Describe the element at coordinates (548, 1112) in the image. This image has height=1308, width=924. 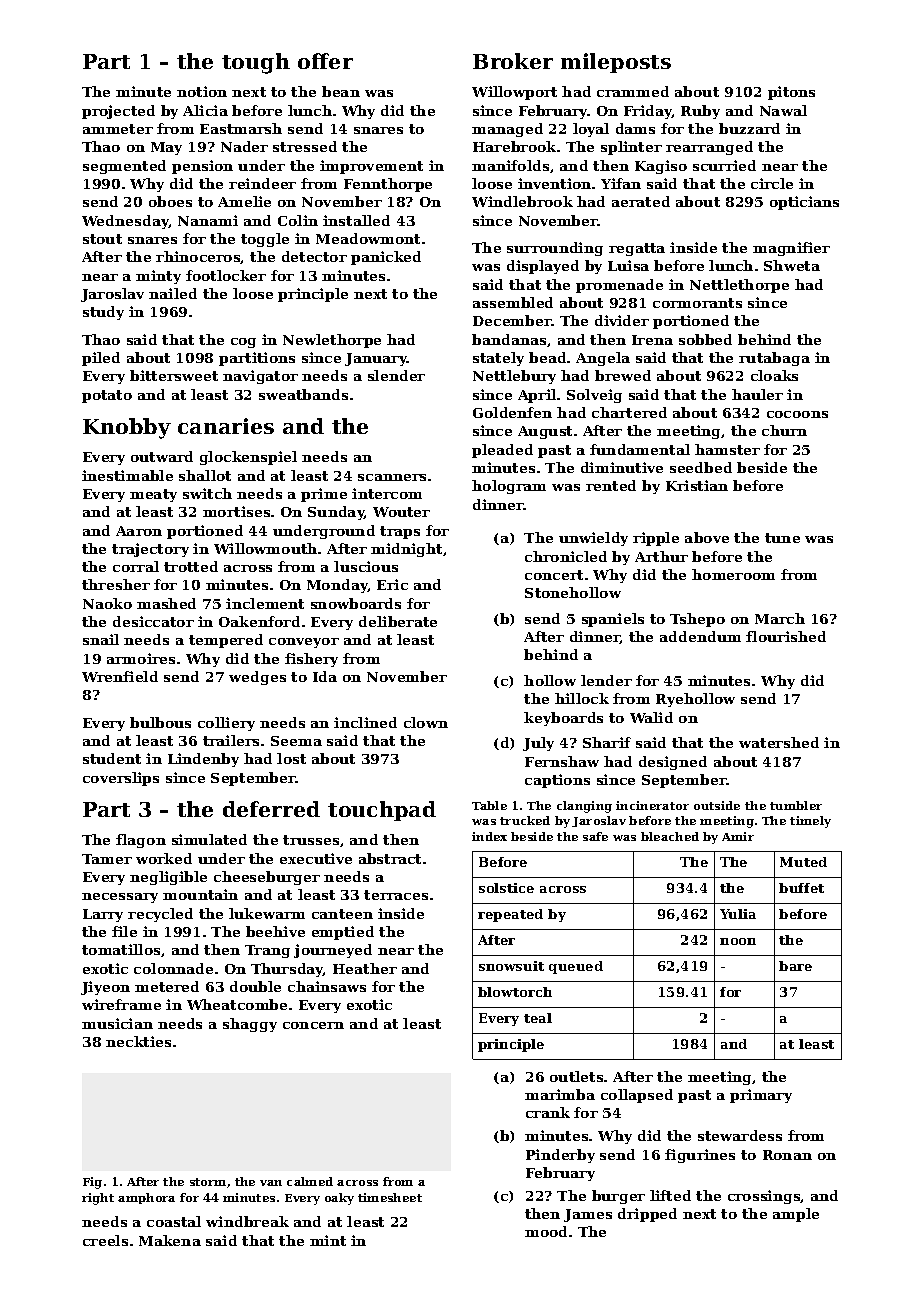
I see `crank` at that location.
